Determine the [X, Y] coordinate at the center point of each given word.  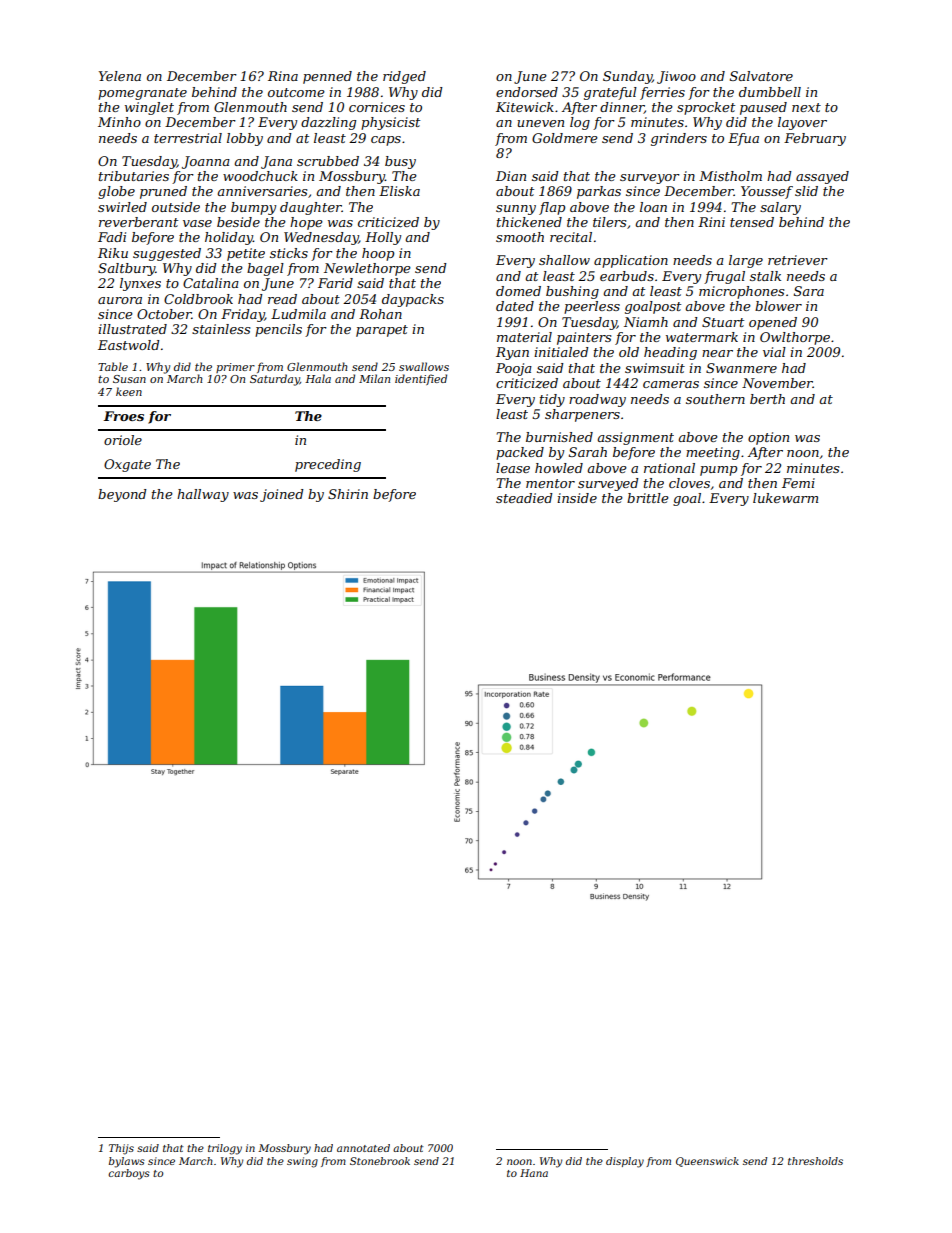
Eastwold [129, 345]
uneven [540, 123]
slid [806, 191]
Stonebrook [380, 1161]
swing [302, 1162]
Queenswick [707, 1162]
